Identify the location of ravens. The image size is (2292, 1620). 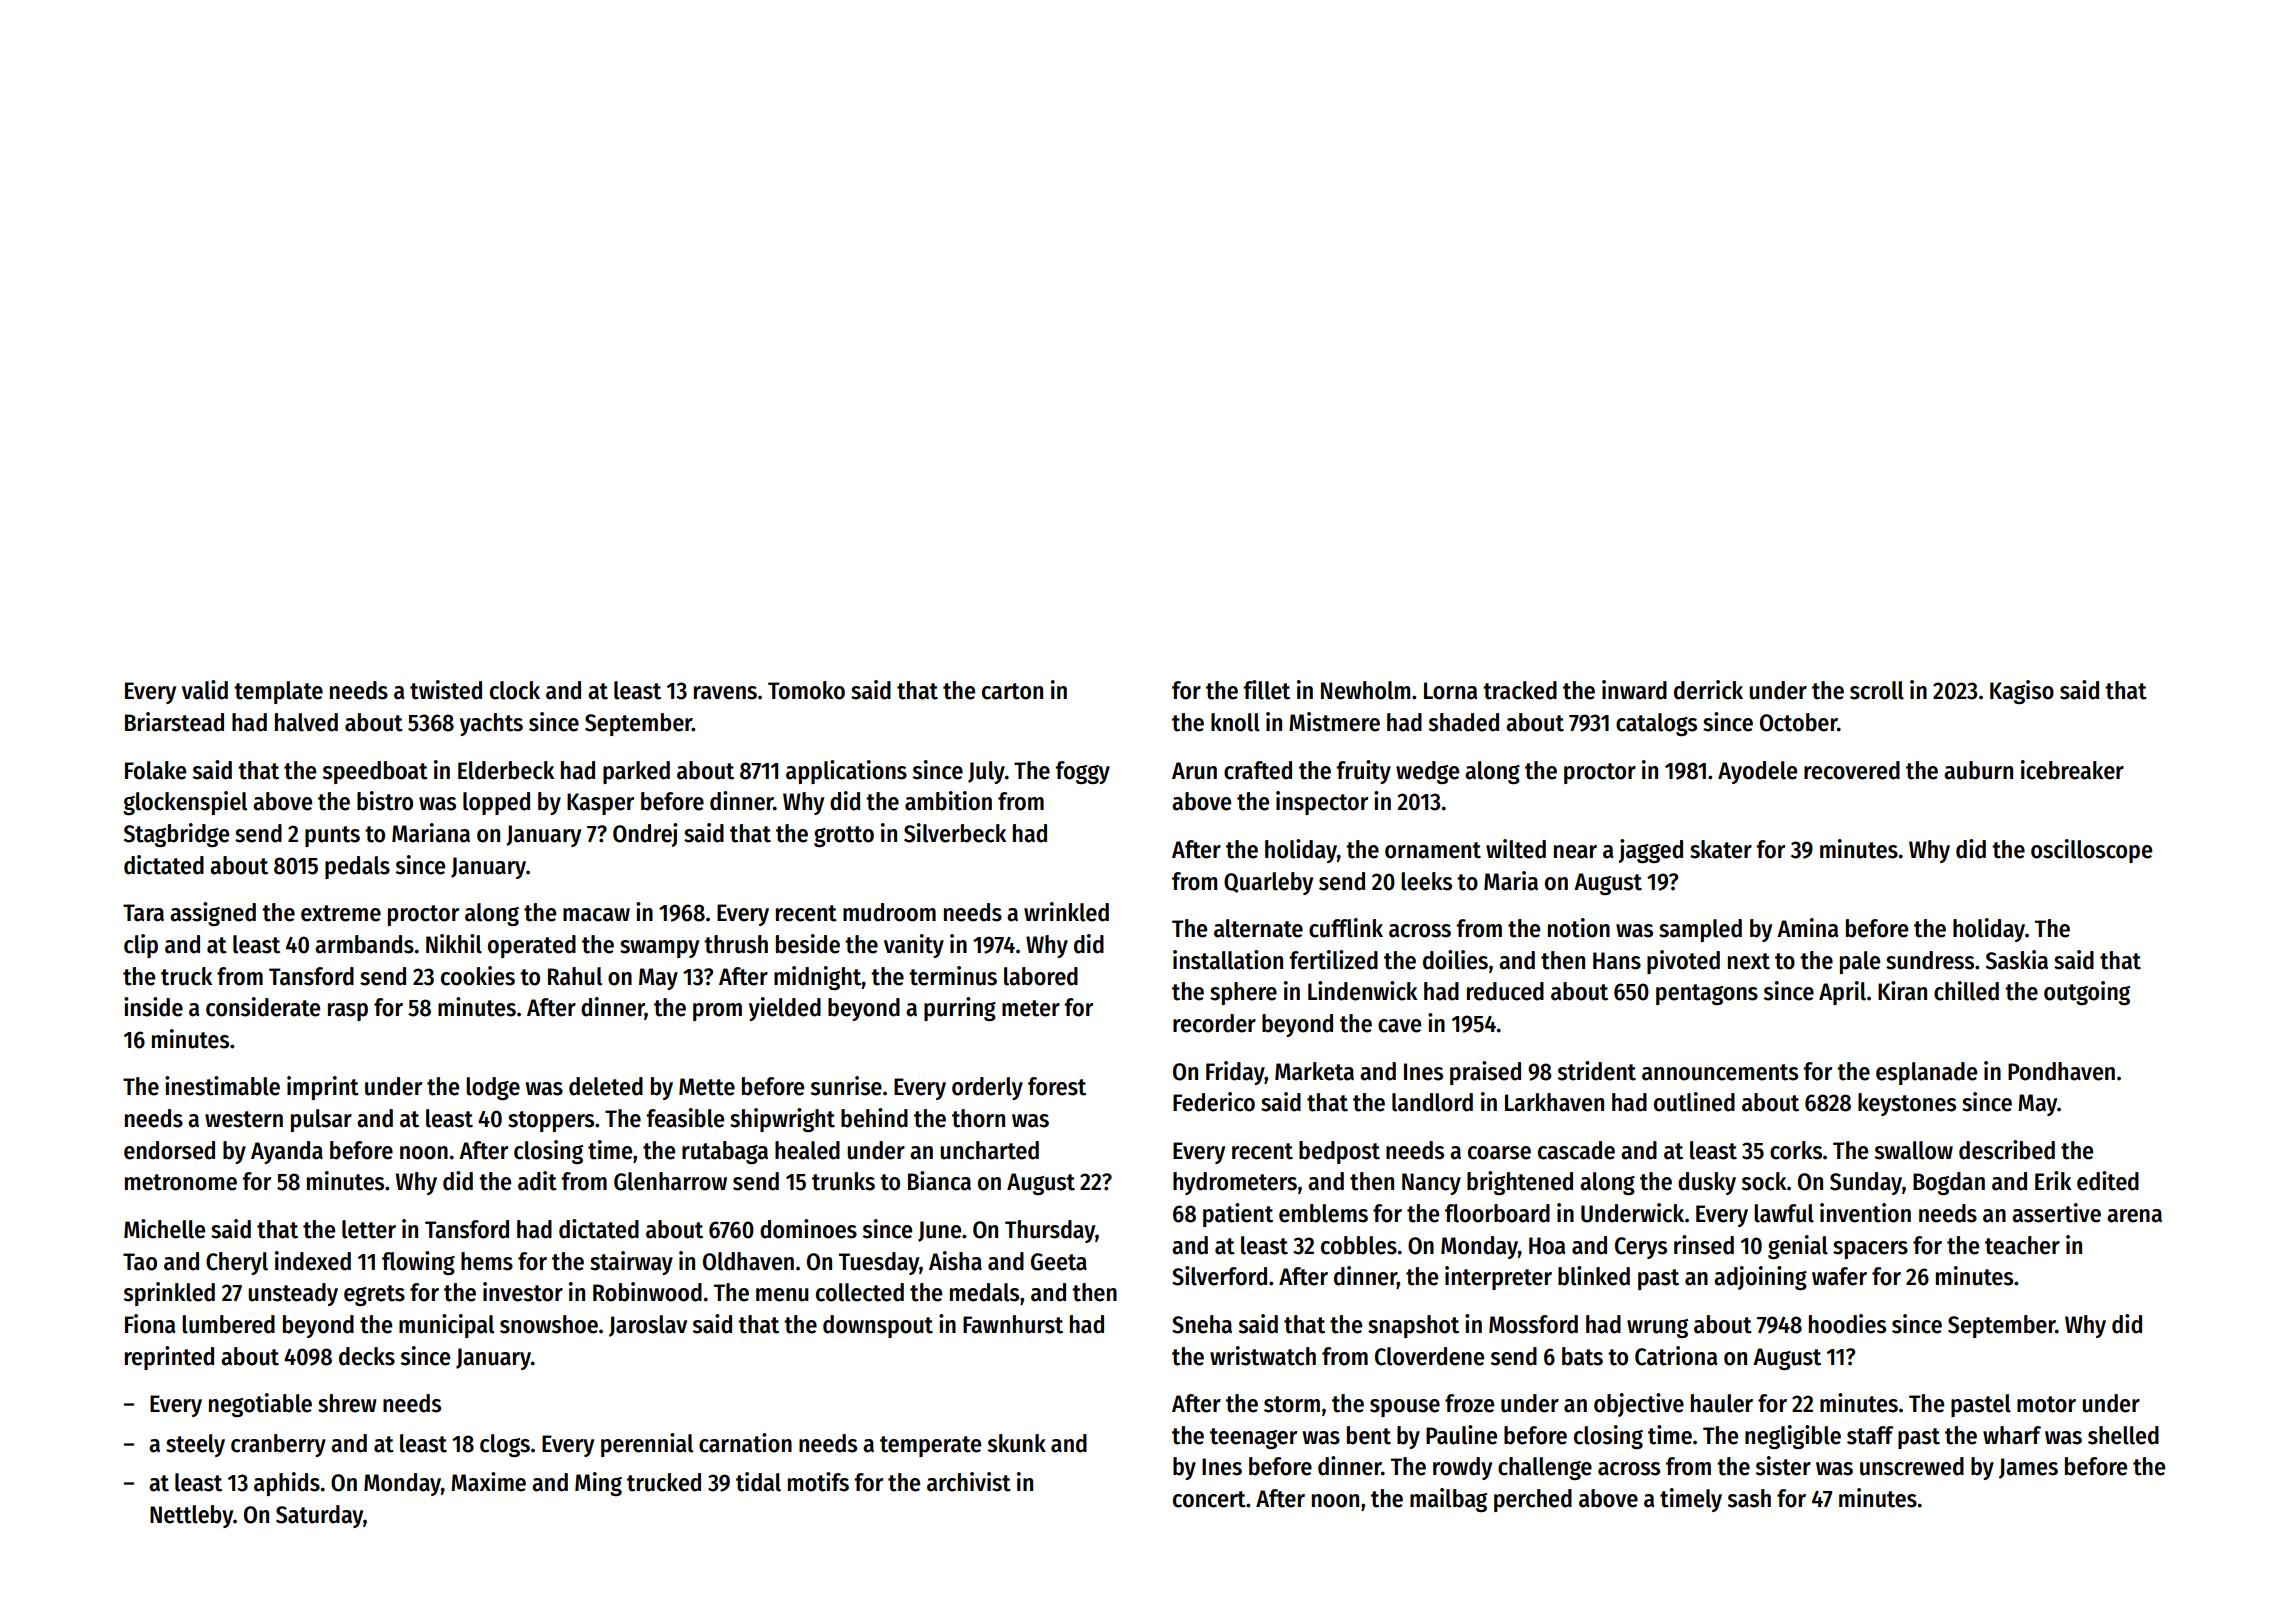
(725, 693).
